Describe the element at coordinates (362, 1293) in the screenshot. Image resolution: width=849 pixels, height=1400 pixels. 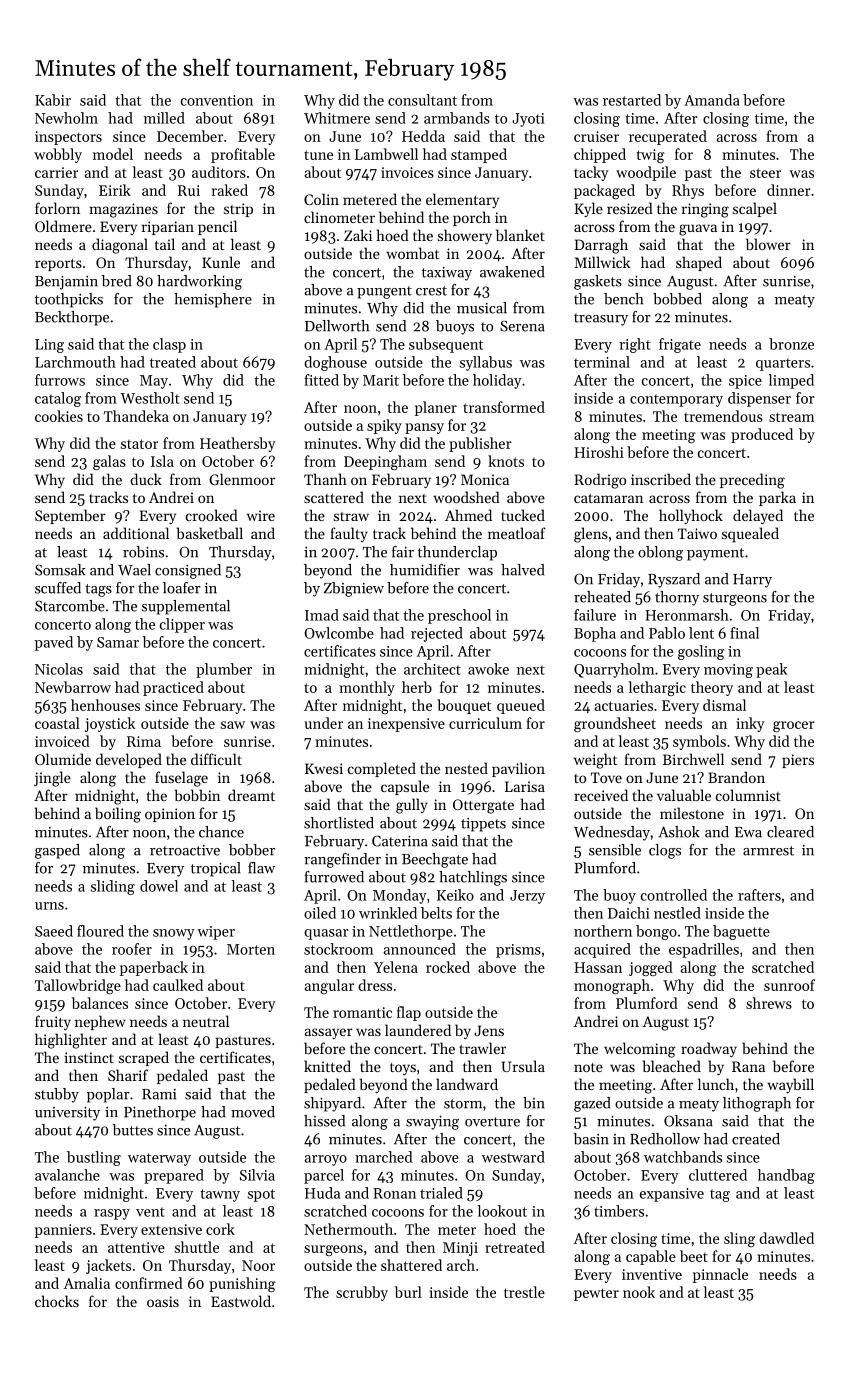
I see `scrubby` at that location.
